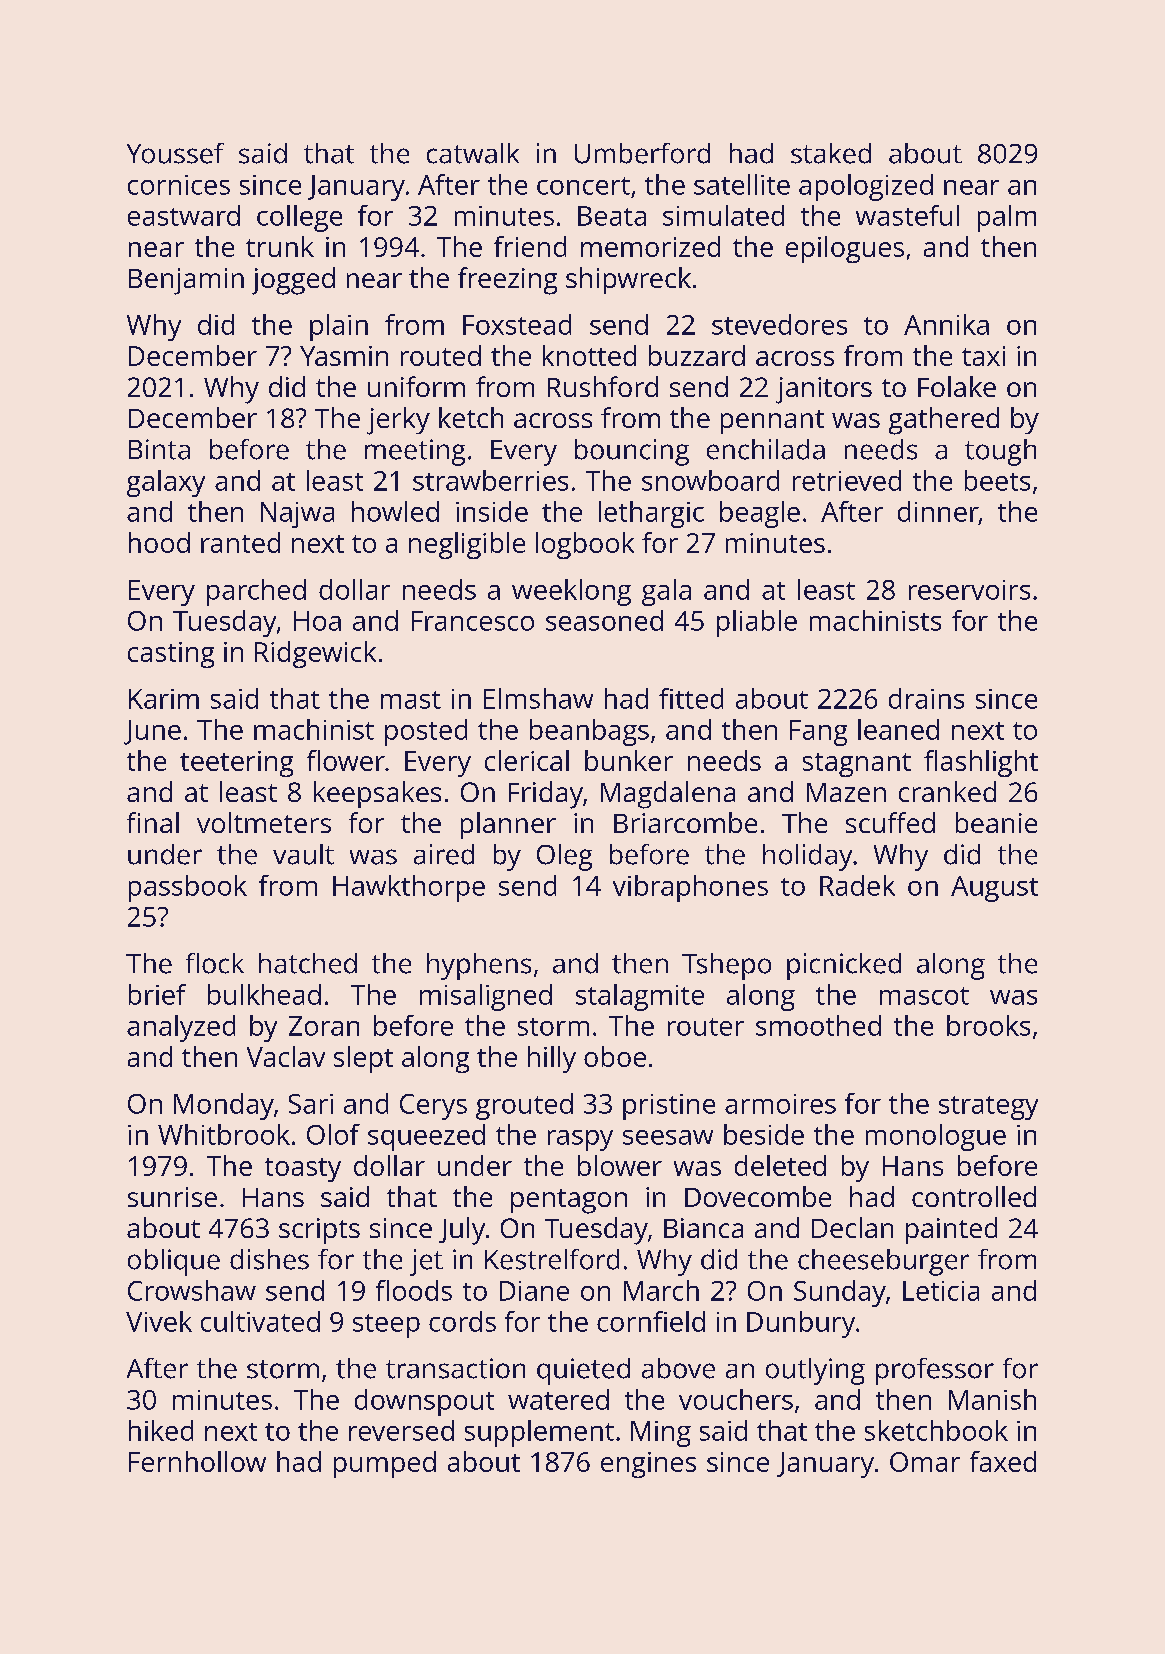  Describe the element at coordinates (152, 732) in the document. I see `June` at that location.
